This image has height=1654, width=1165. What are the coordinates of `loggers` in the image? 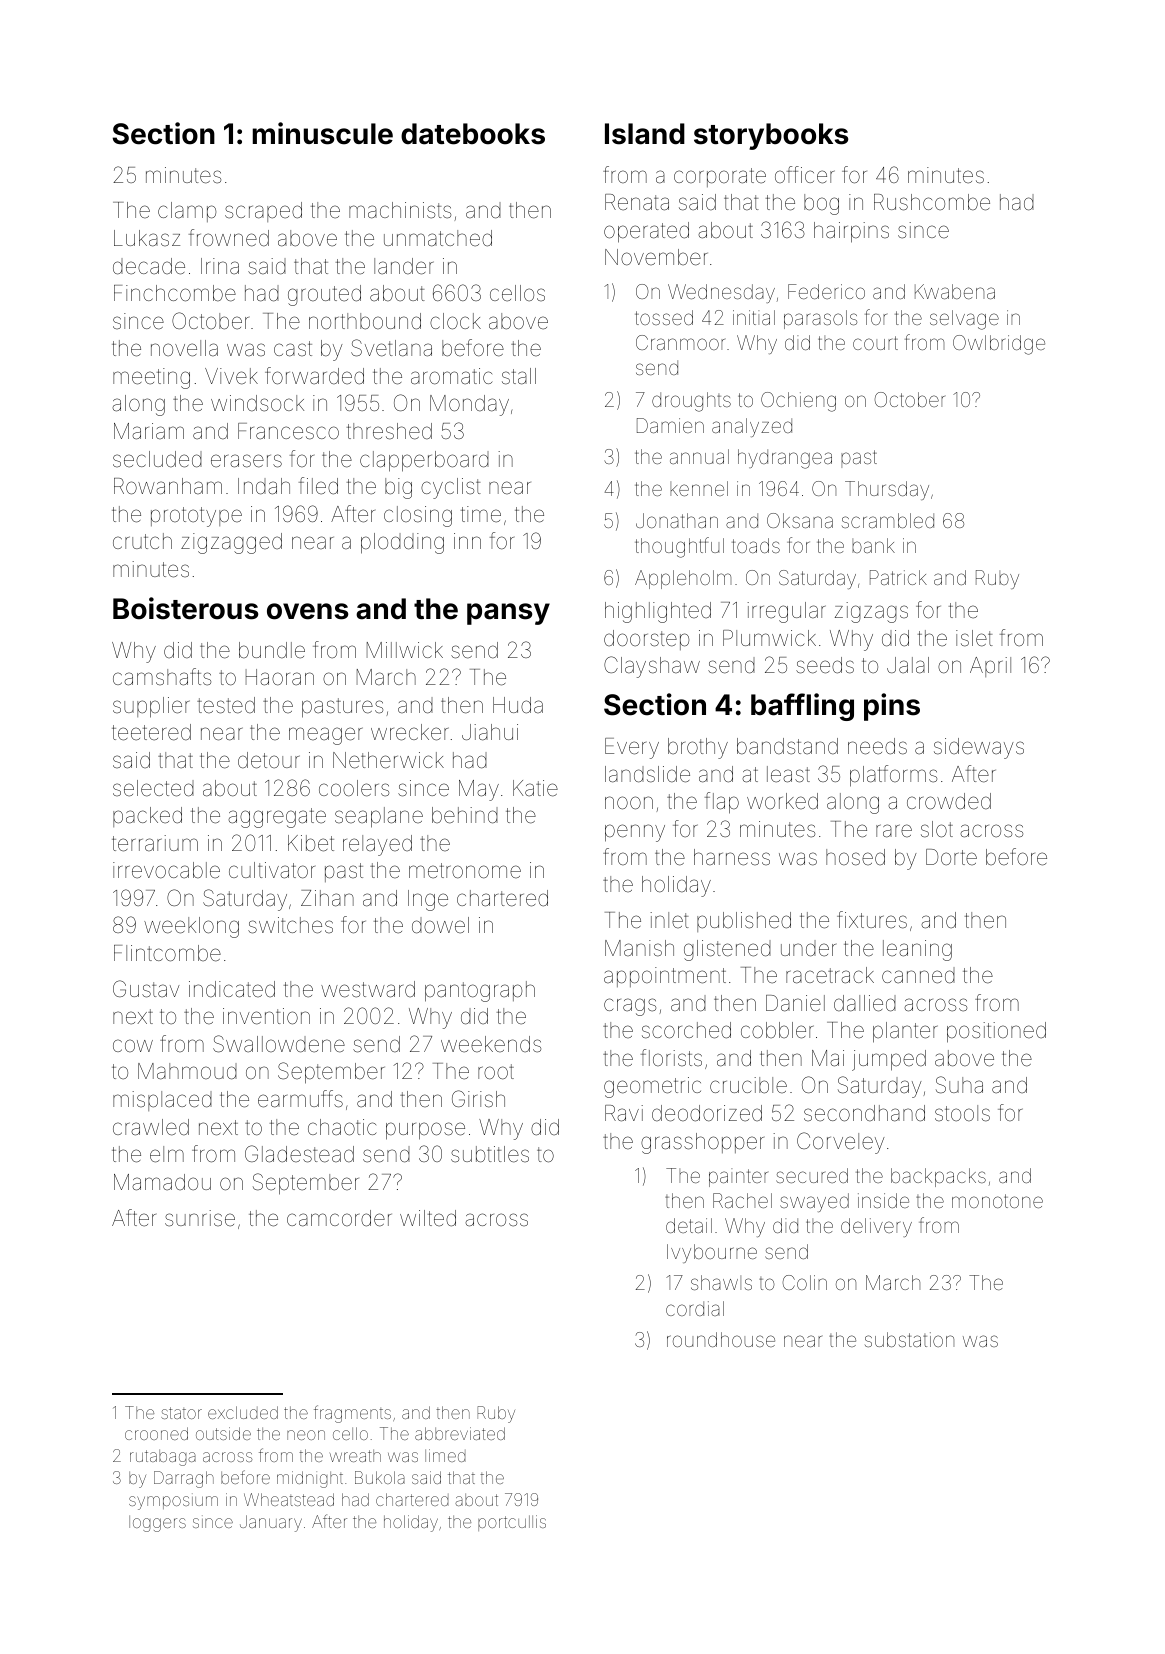 It's located at (157, 1524).
